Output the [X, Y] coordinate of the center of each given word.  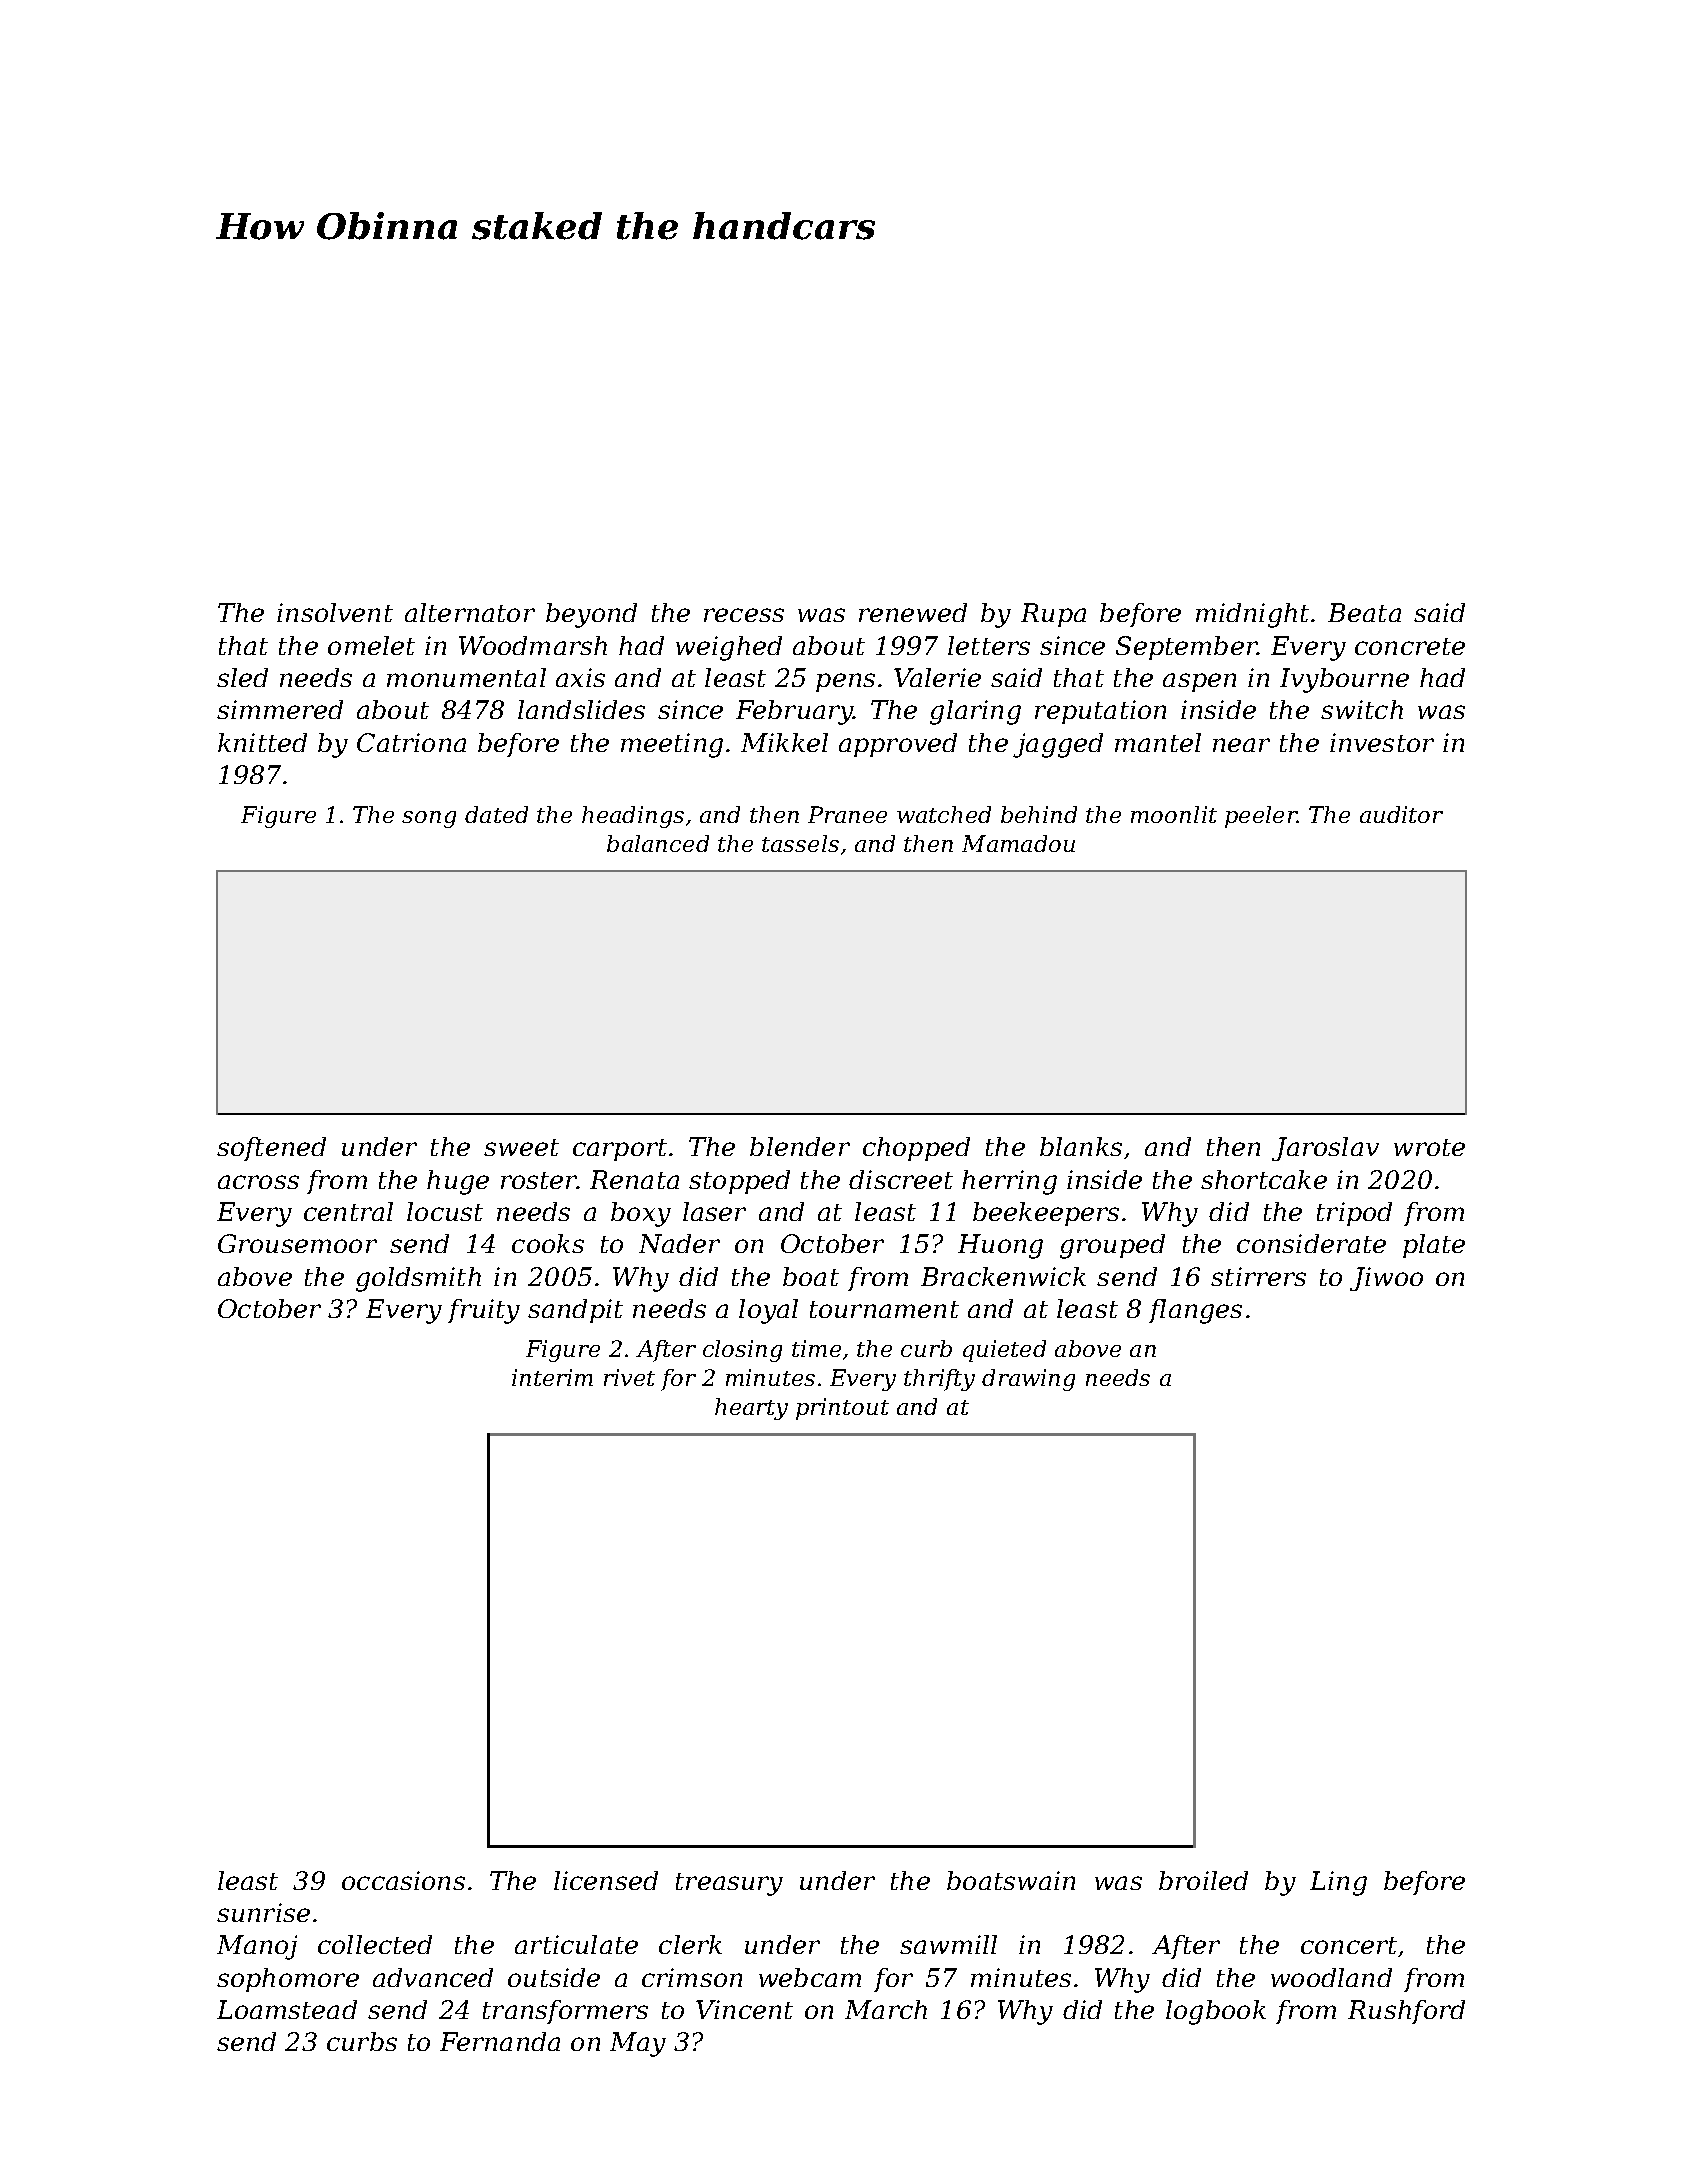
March [886, 2009]
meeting [672, 745]
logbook [1216, 2012]
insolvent [335, 612]
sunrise [263, 1912]
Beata [1364, 612]
